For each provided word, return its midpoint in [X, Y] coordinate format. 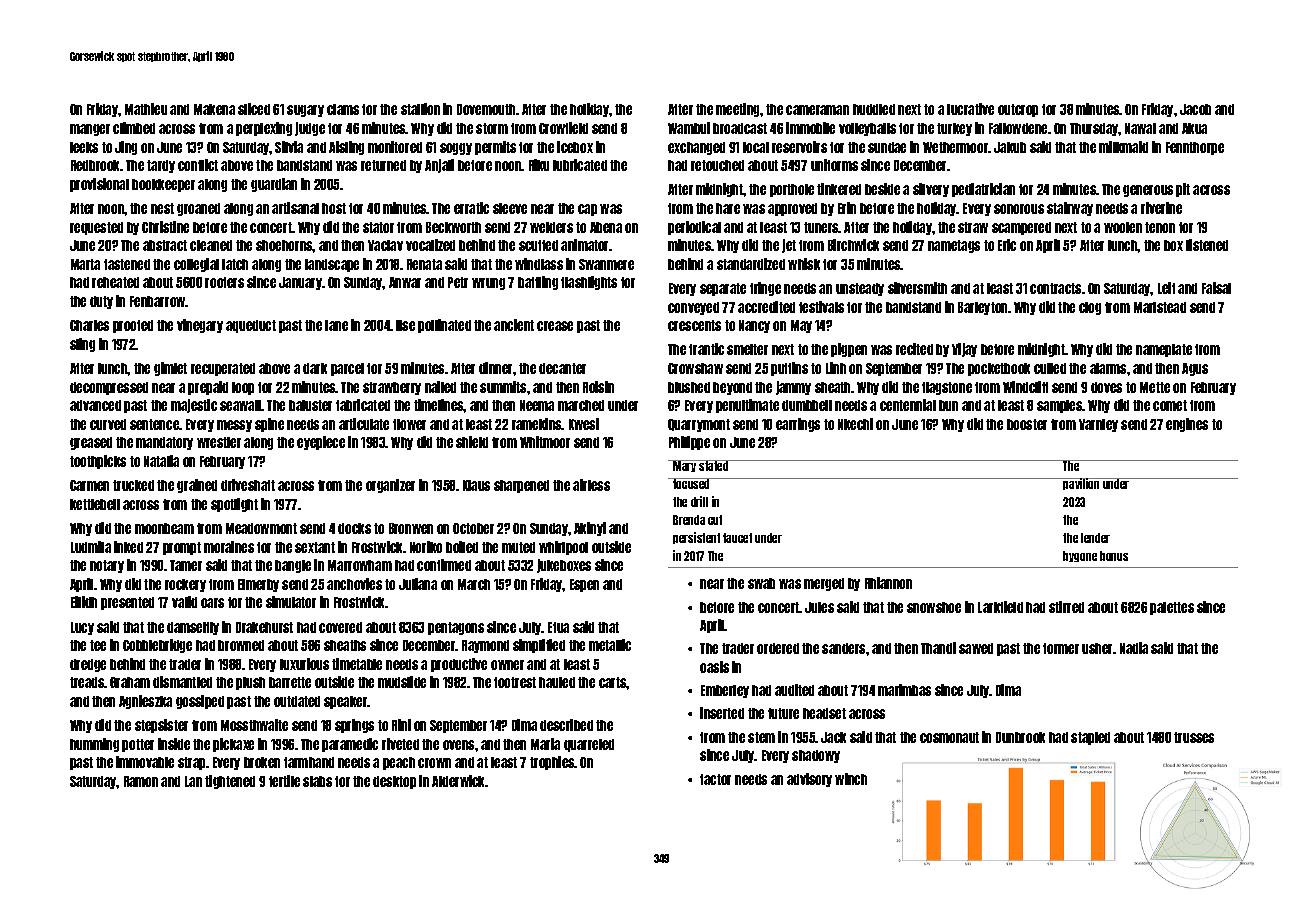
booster [1027, 424]
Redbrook [95, 165]
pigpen [849, 350]
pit [1183, 190]
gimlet [170, 369]
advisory [809, 780]
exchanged [696, 148]
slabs [317, 781]
